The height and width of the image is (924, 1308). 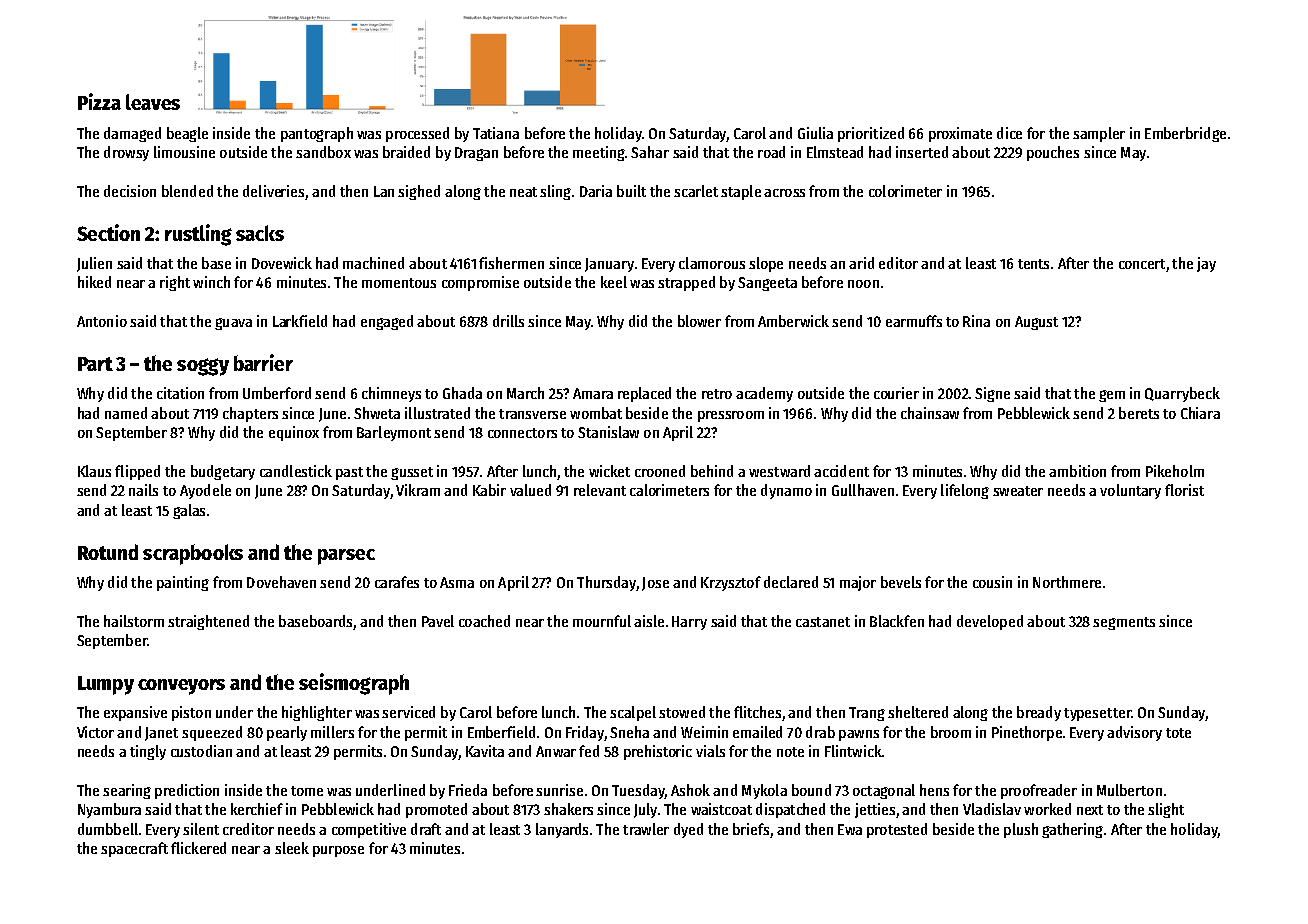 I want to click on Giulia, so click(x=815, y=133).
